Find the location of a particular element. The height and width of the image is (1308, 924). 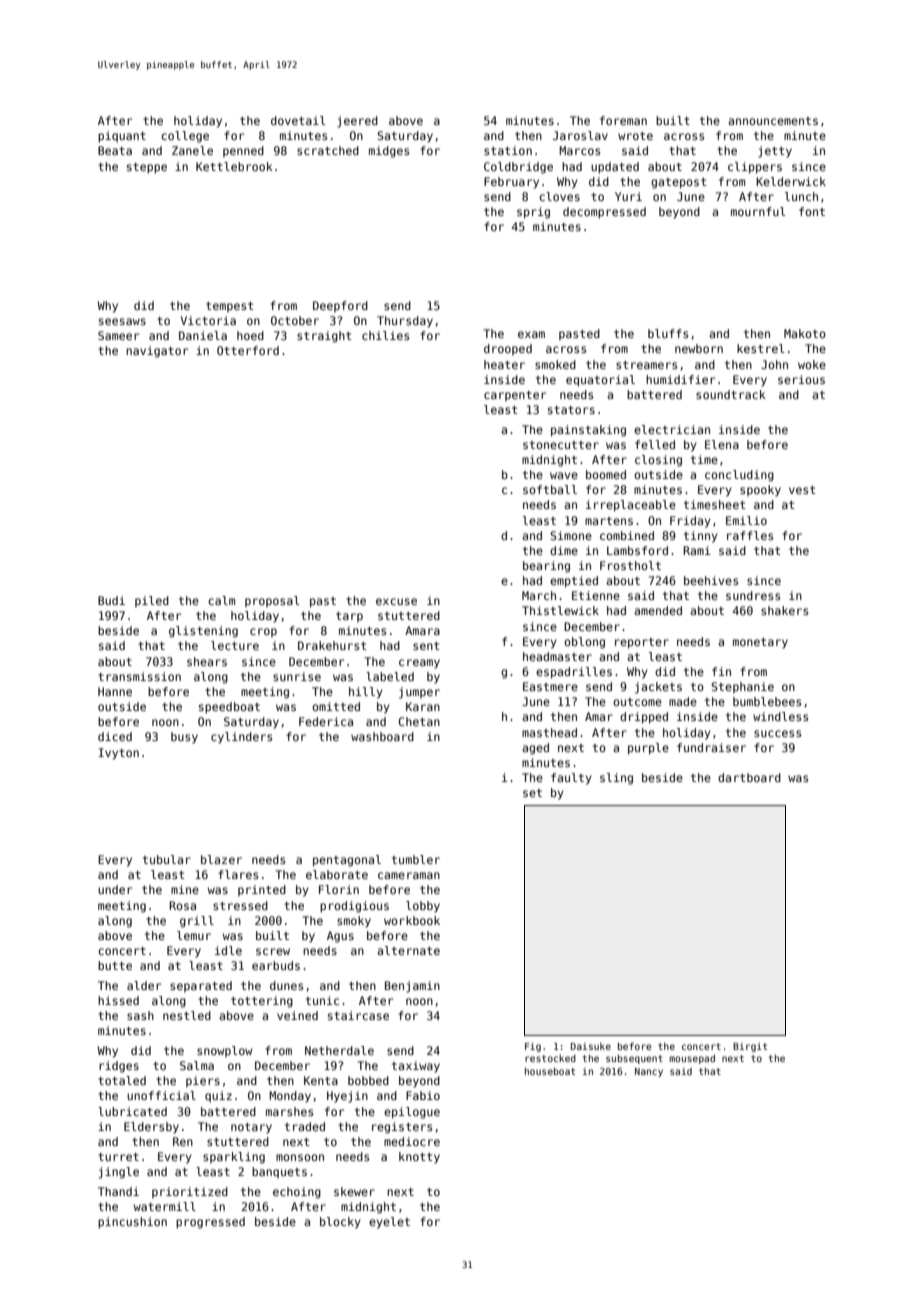

tumbler is located at coordinates (416, 859).
